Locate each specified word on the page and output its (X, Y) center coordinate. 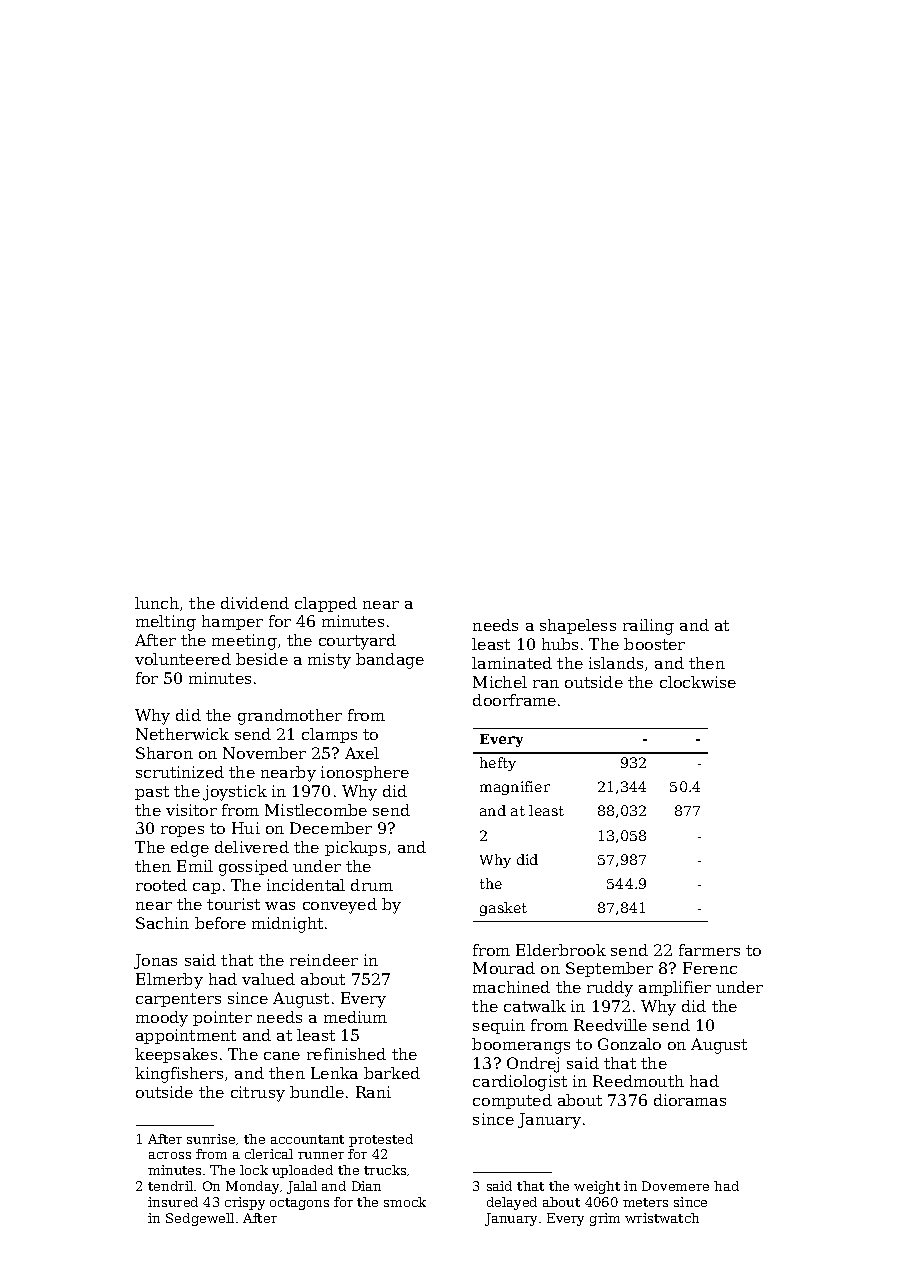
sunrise (211, 1139)
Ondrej (533, 1065)
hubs (560, 644)
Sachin (162, 923)
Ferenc (710, 968)
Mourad (504, 968)
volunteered (183, 659)
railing (648, 627)
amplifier (675, 988)
